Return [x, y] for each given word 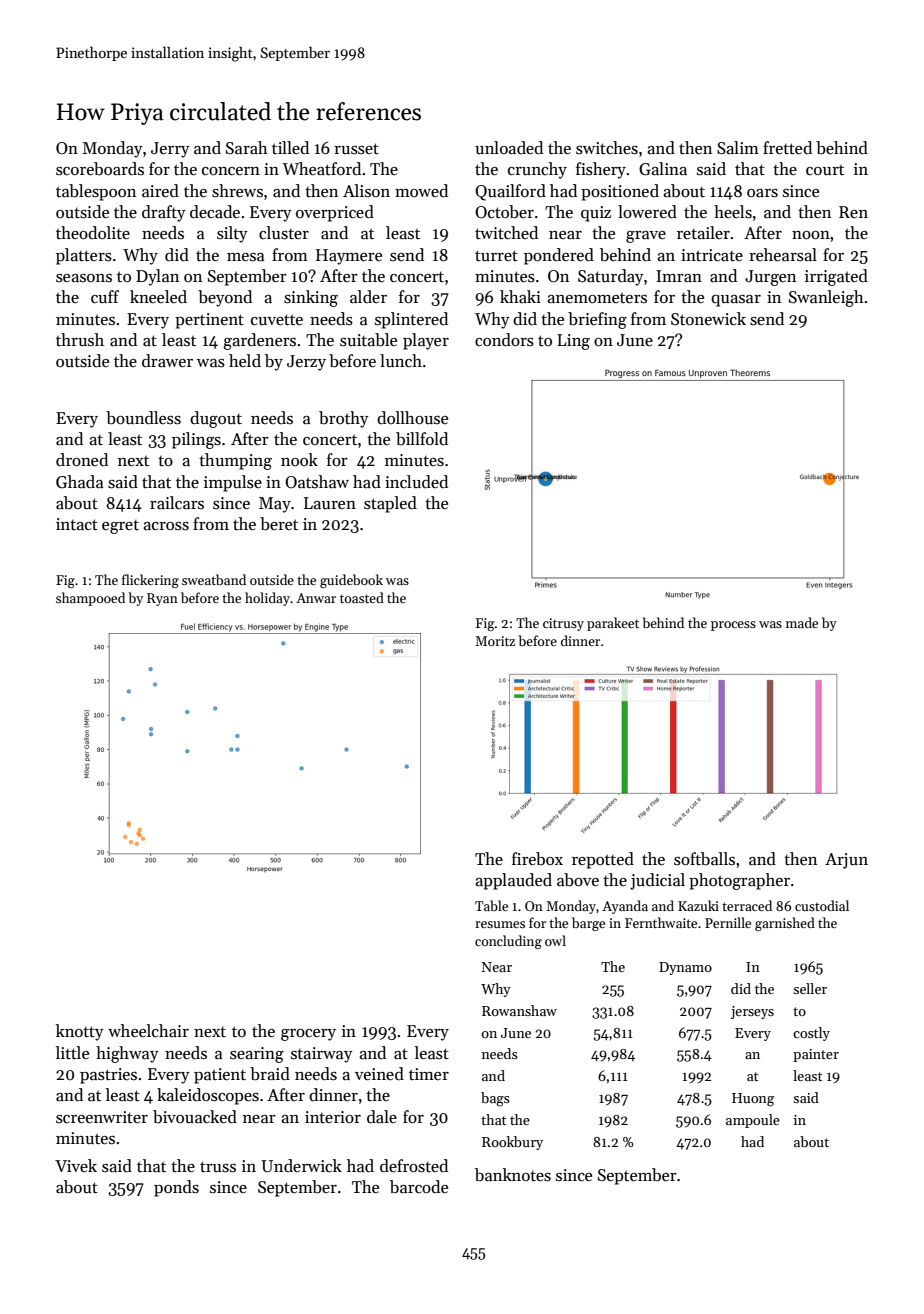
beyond [225, 298]
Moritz [495, 641]
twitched [506, 233]
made [802, 622]
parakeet [613, 624]
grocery [308, 1035]
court [825, 170]
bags [495, 1099]
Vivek [76, 1166]
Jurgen [770, 278]
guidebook [351, 581]
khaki [520, 296]
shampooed [90, 599]
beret [279, 524]
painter [816, 1055]
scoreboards [100, 169]
